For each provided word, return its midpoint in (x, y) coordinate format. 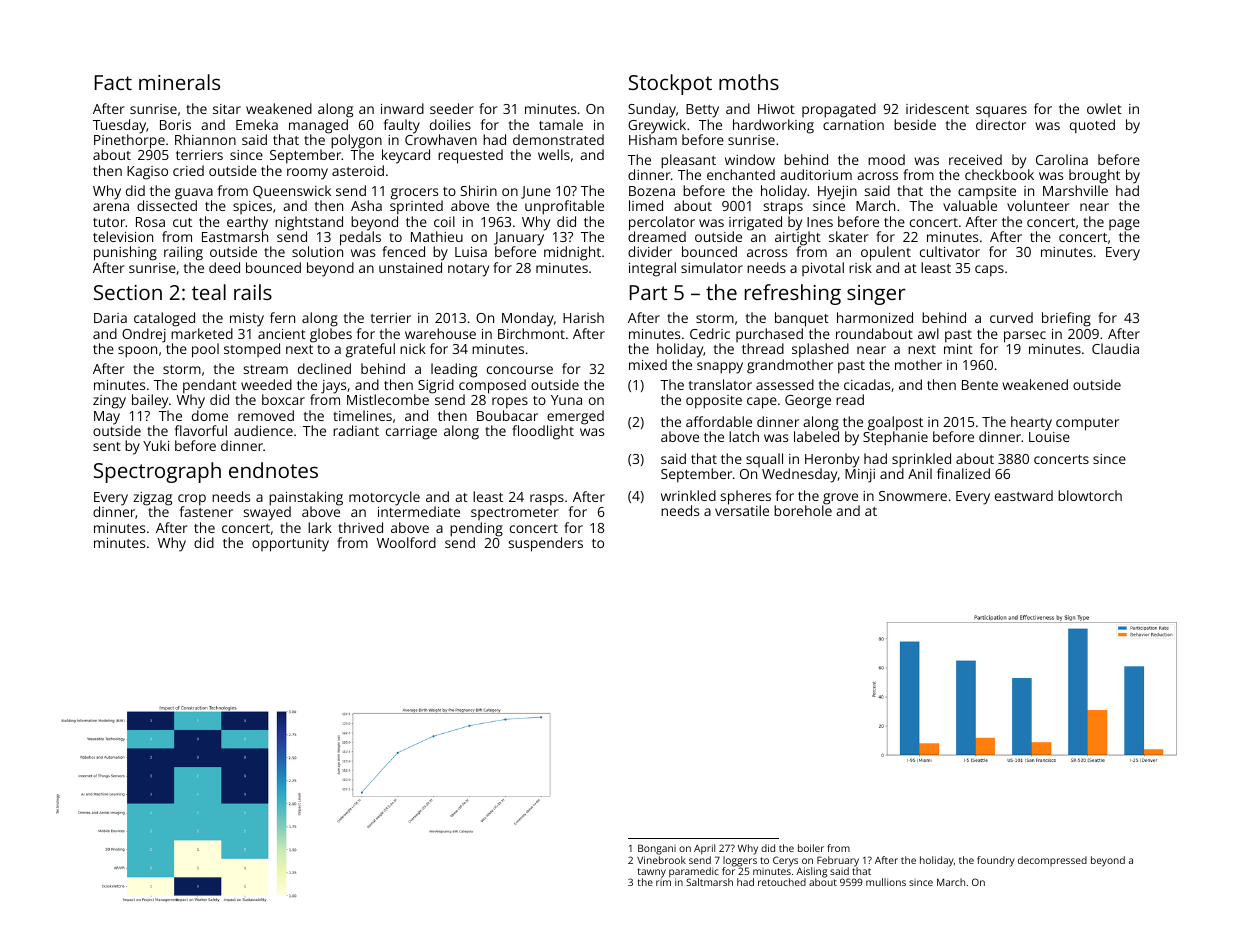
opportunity (290, 545)
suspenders (546, 544)
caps (989, 271)
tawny (652, 873)
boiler (811, 848)
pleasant (688, 162)
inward (402, 108)
